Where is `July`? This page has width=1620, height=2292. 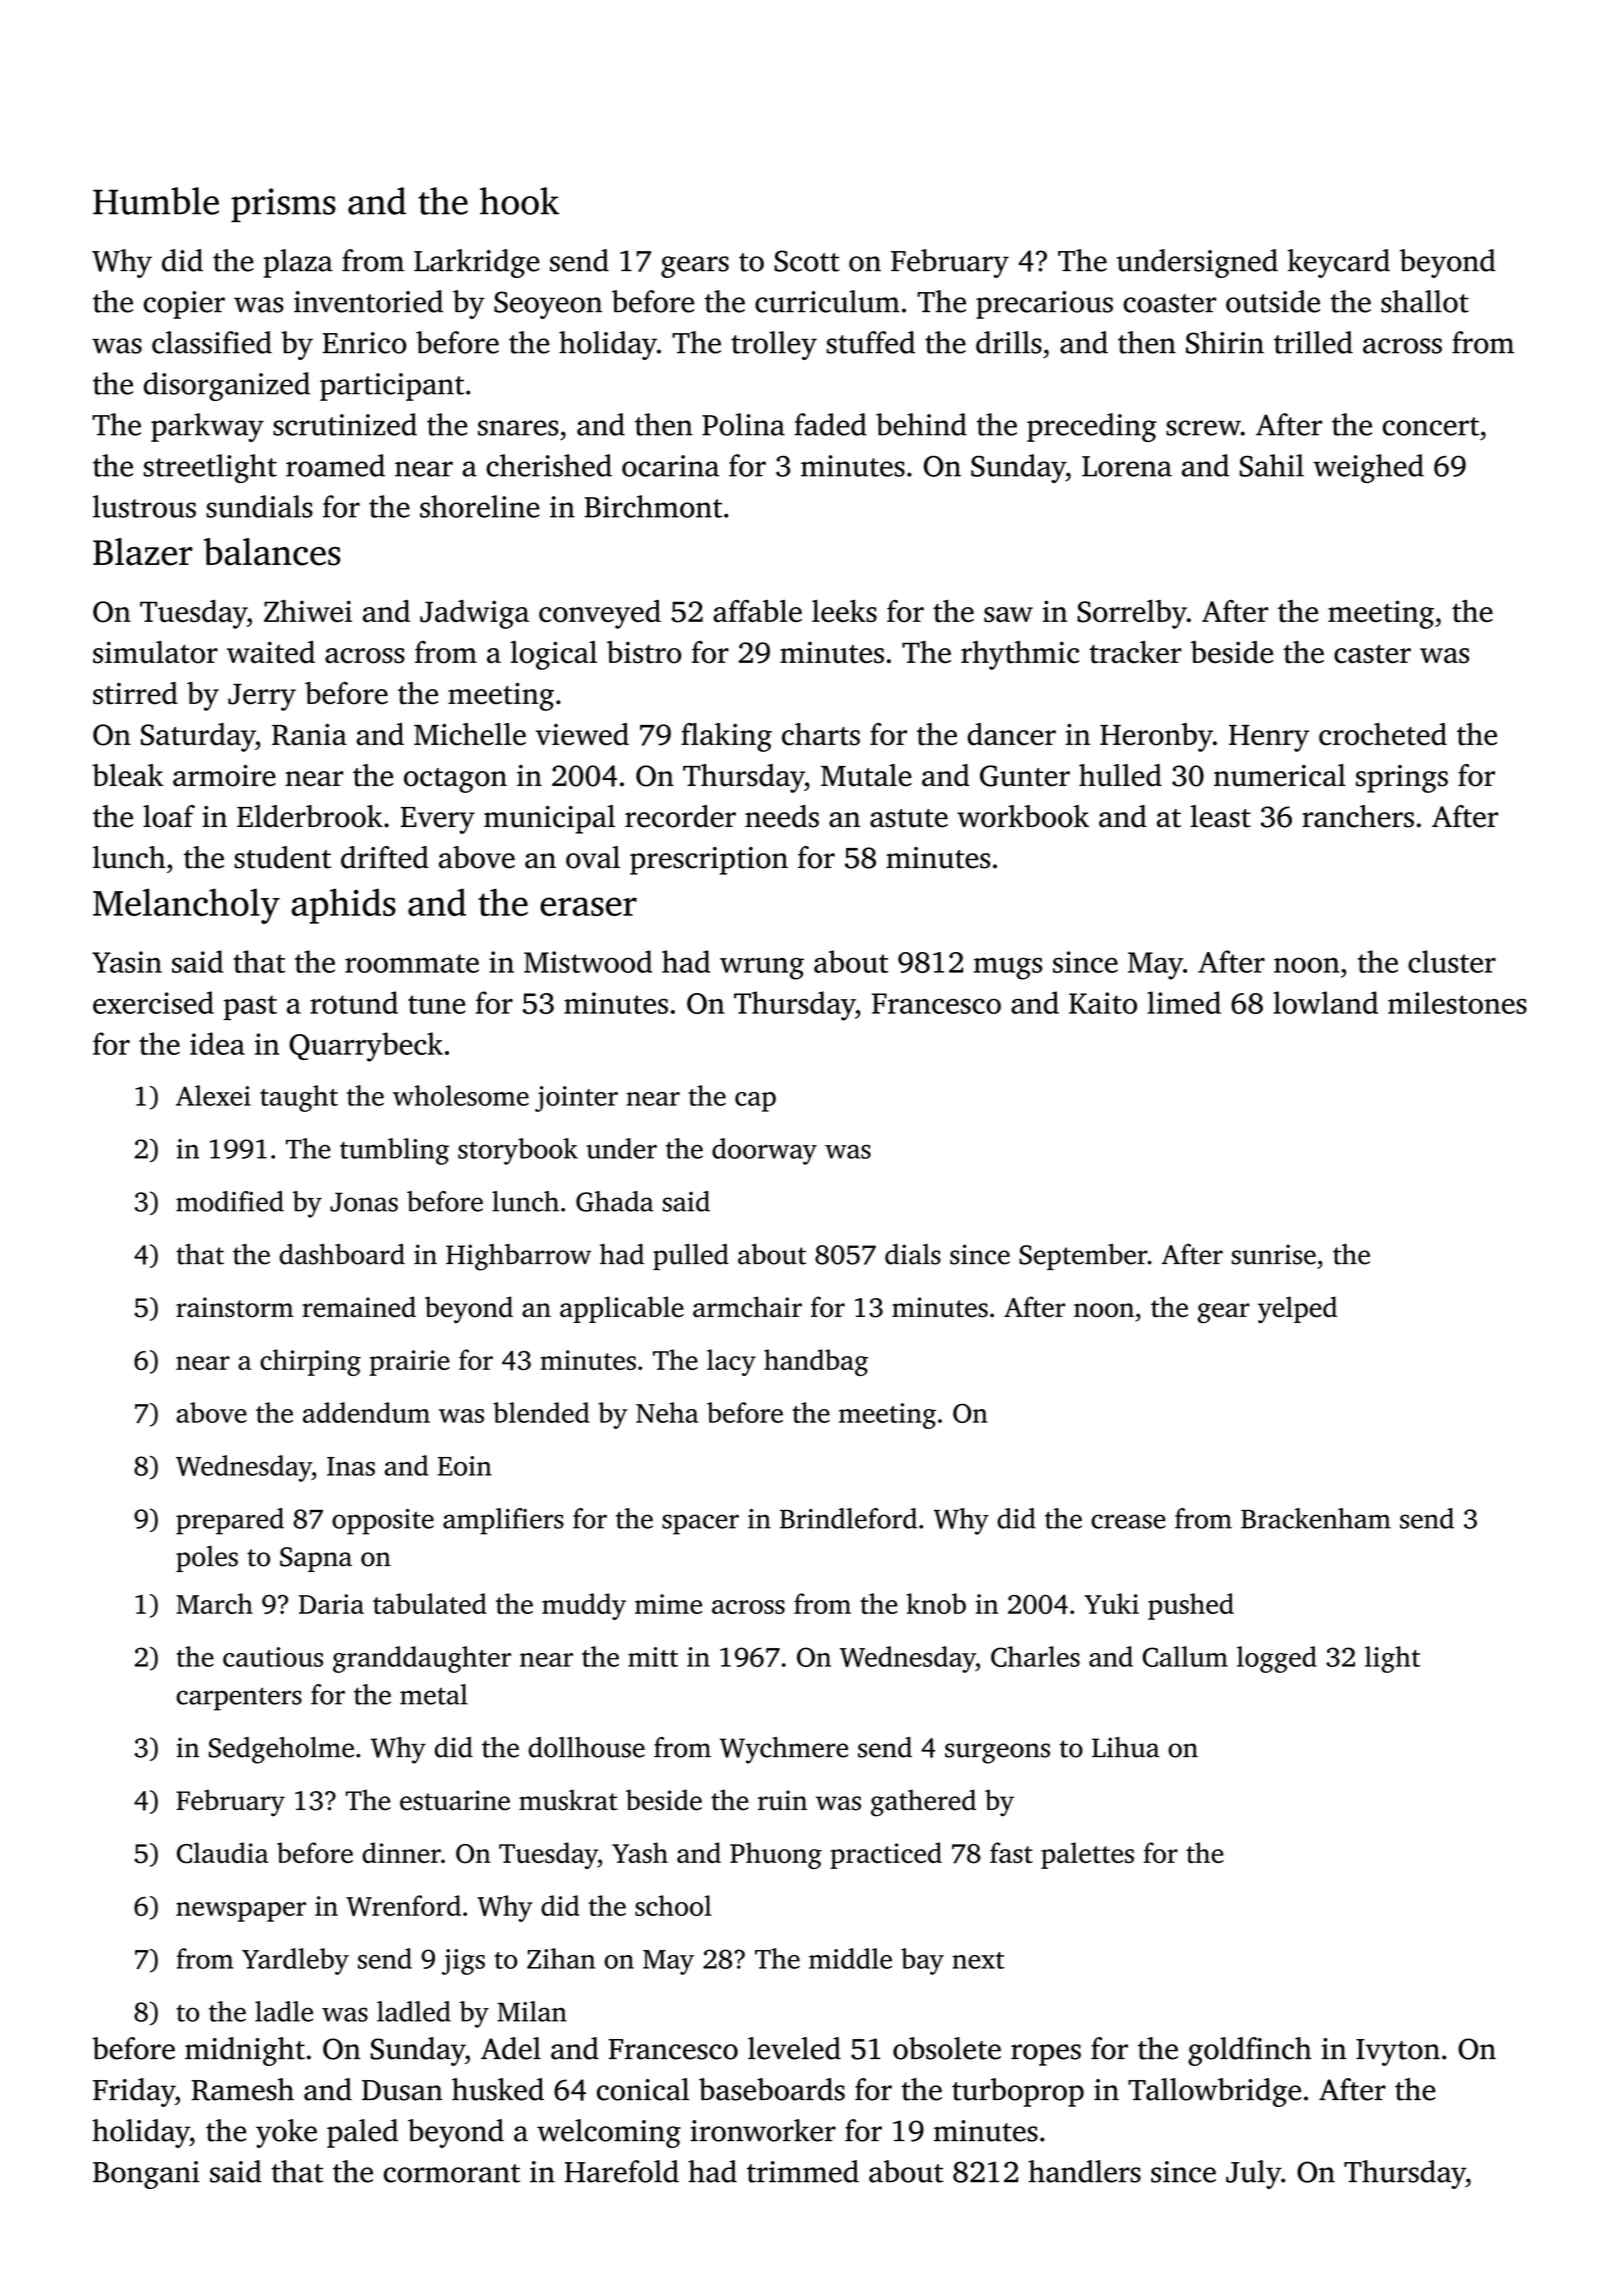
July is located at coordinates (1253, 2174).
